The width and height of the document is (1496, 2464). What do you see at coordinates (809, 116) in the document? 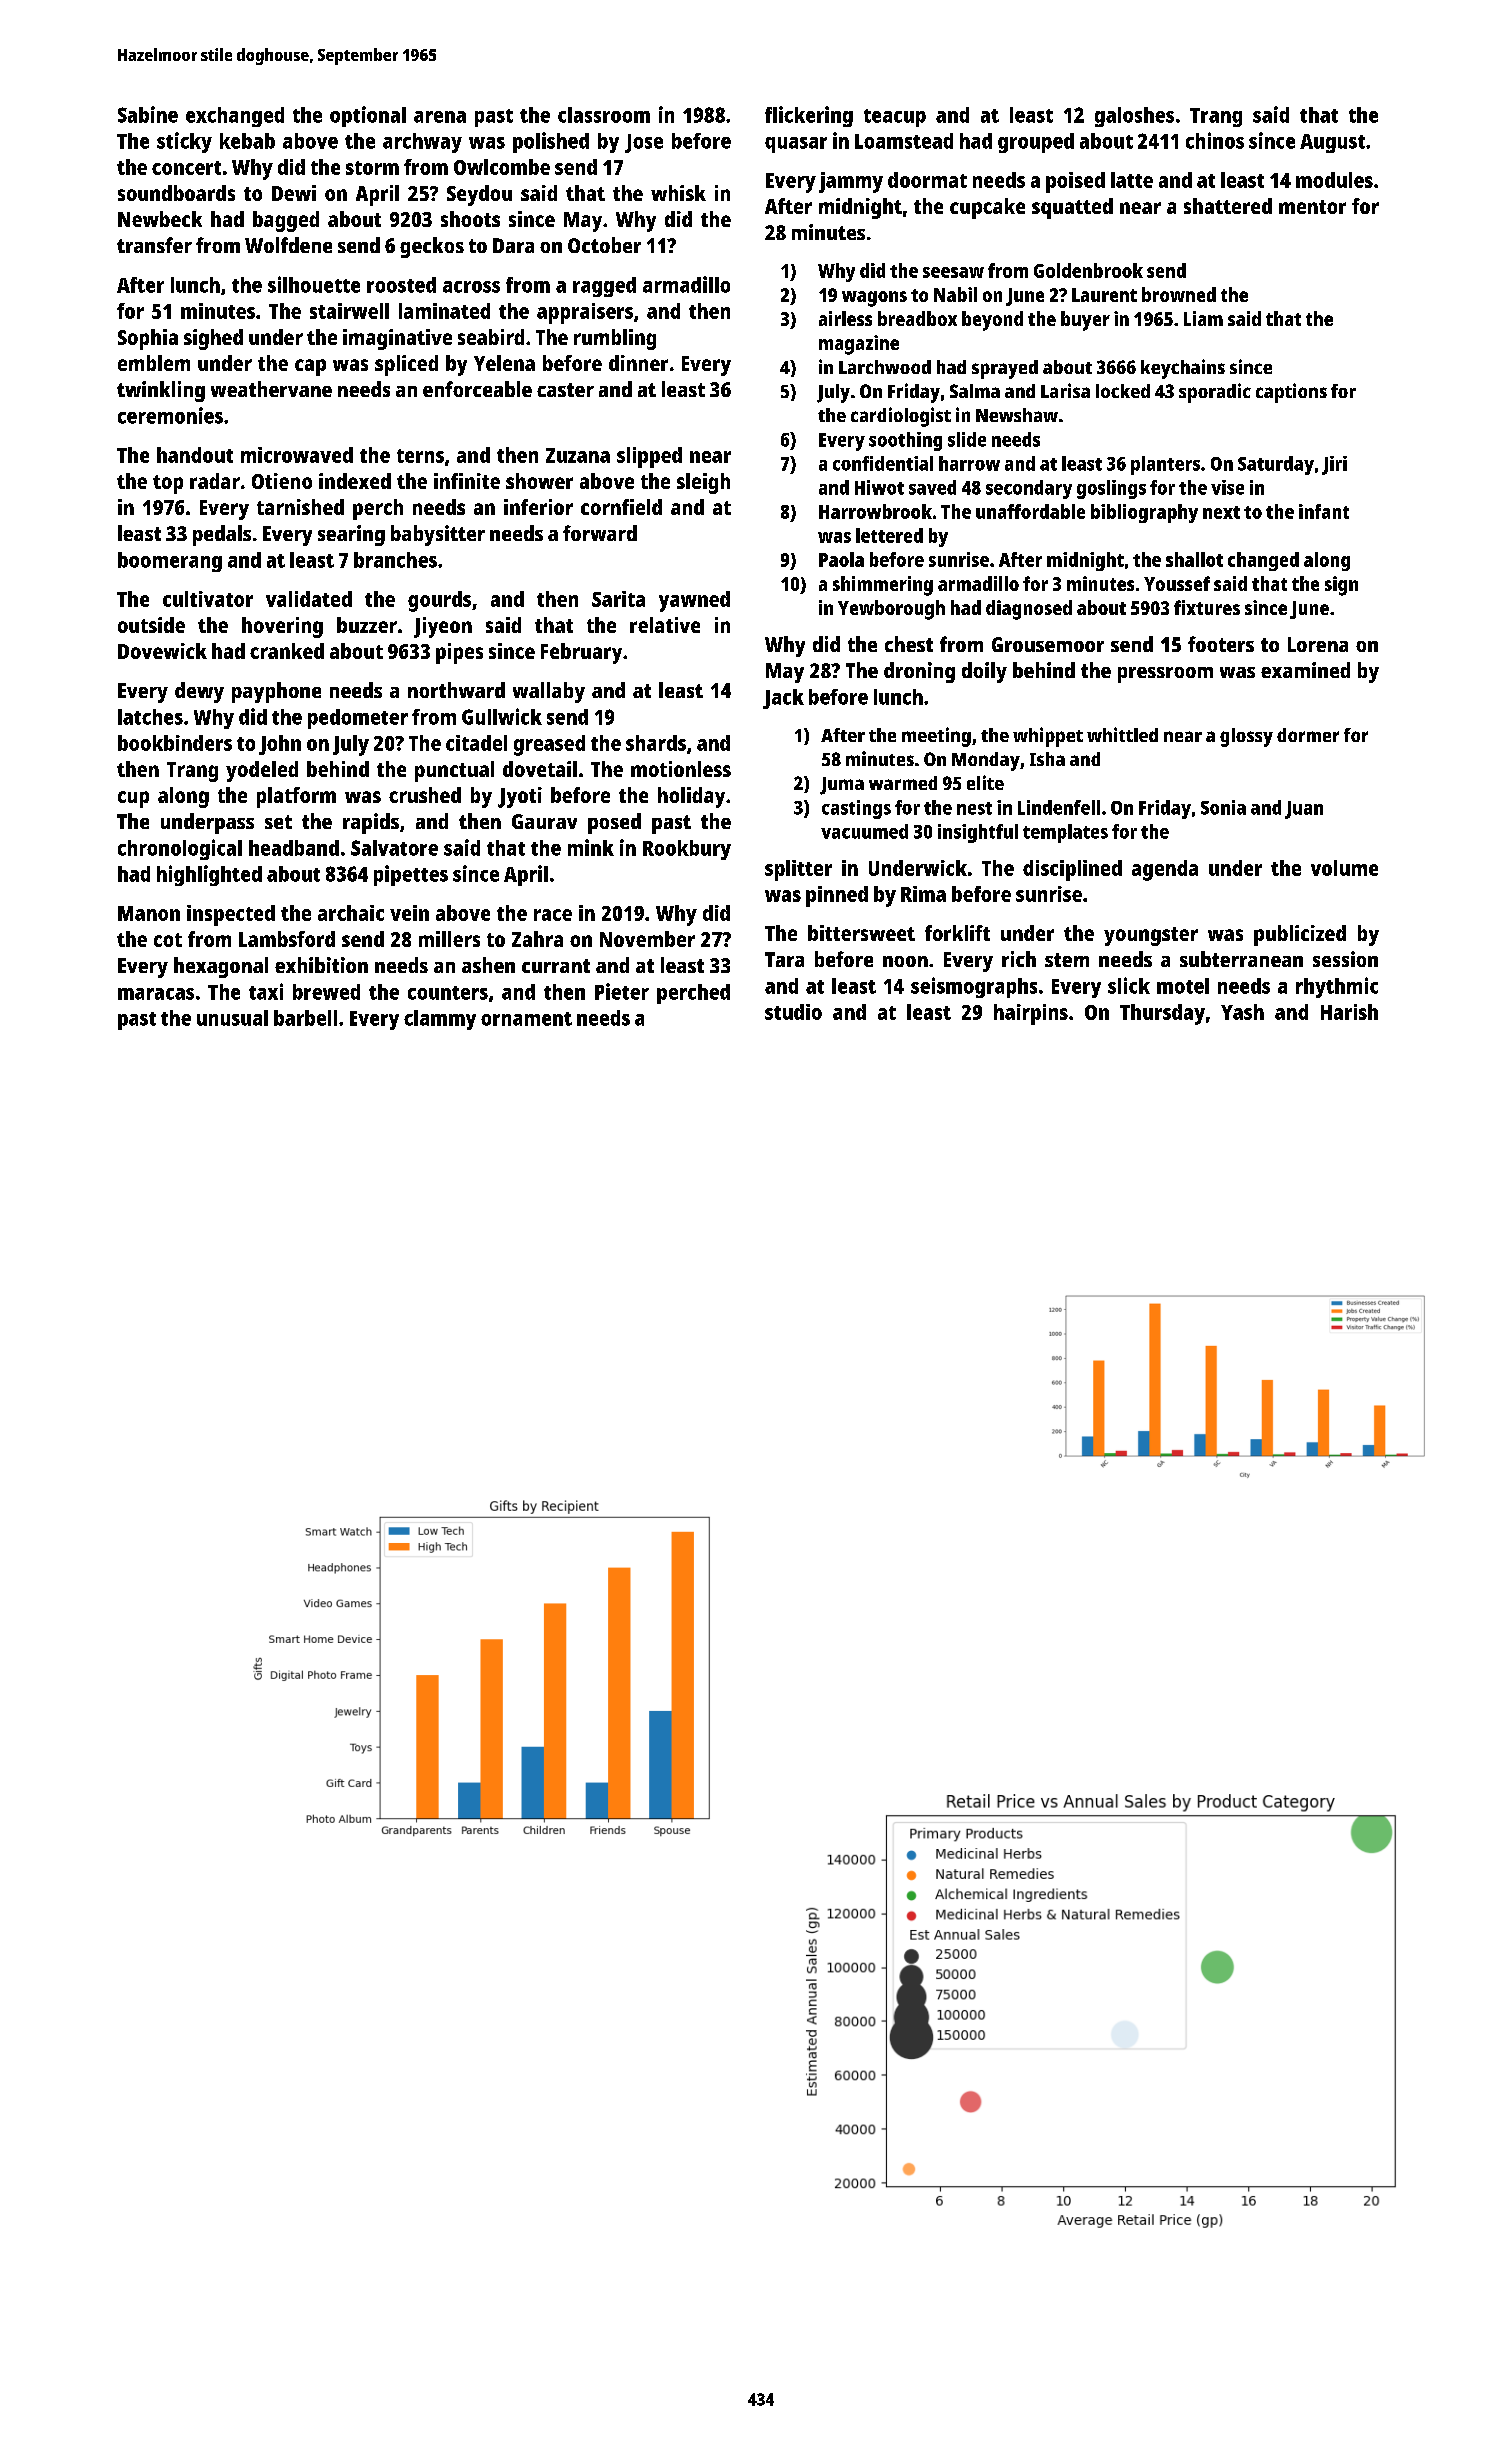
I see `flickering` at bounding box center [809, 116].
